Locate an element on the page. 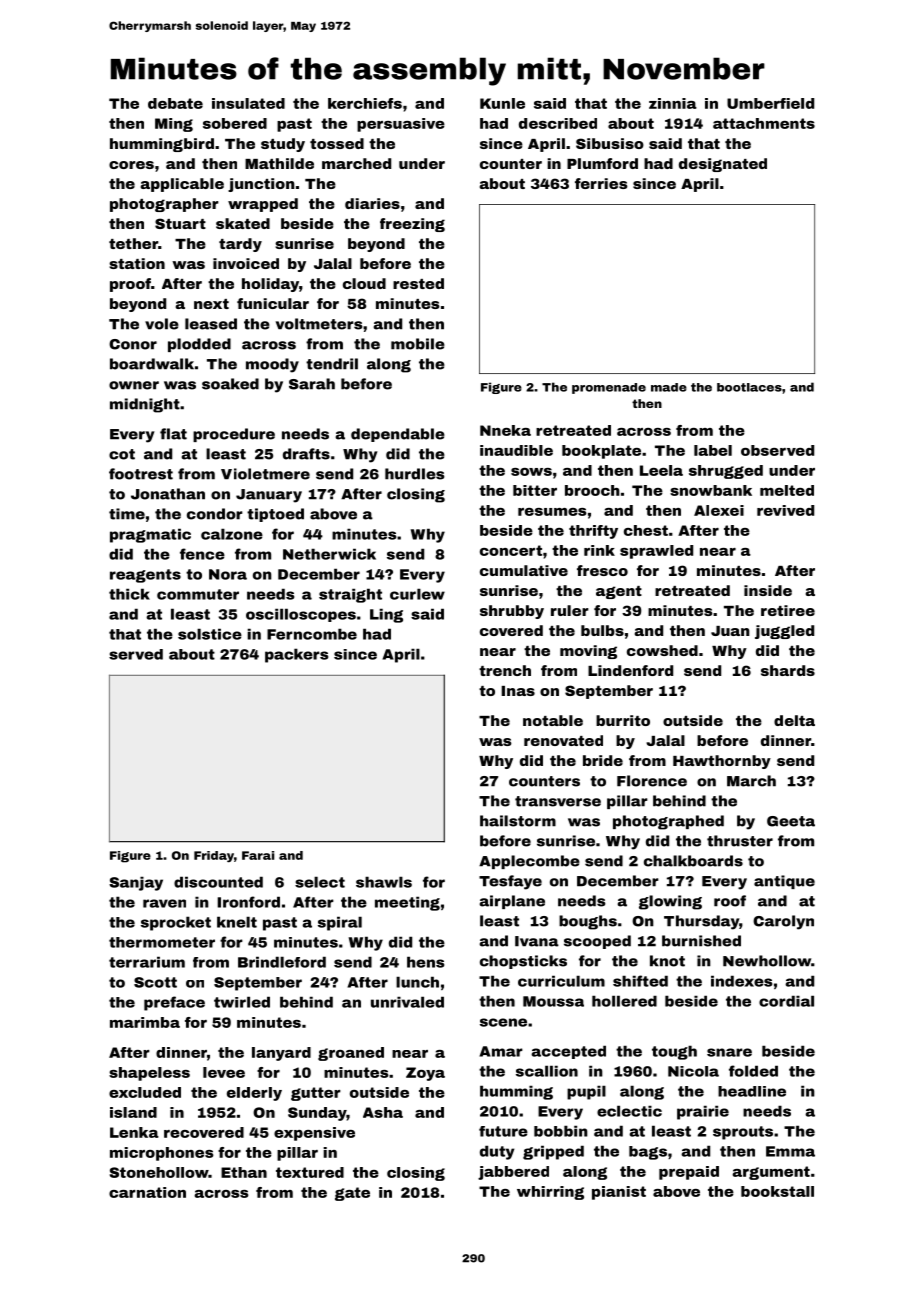 Image resolution: width=924 pixels, height=1314 pixels. Kunle is located at coordinates (502, 103).
